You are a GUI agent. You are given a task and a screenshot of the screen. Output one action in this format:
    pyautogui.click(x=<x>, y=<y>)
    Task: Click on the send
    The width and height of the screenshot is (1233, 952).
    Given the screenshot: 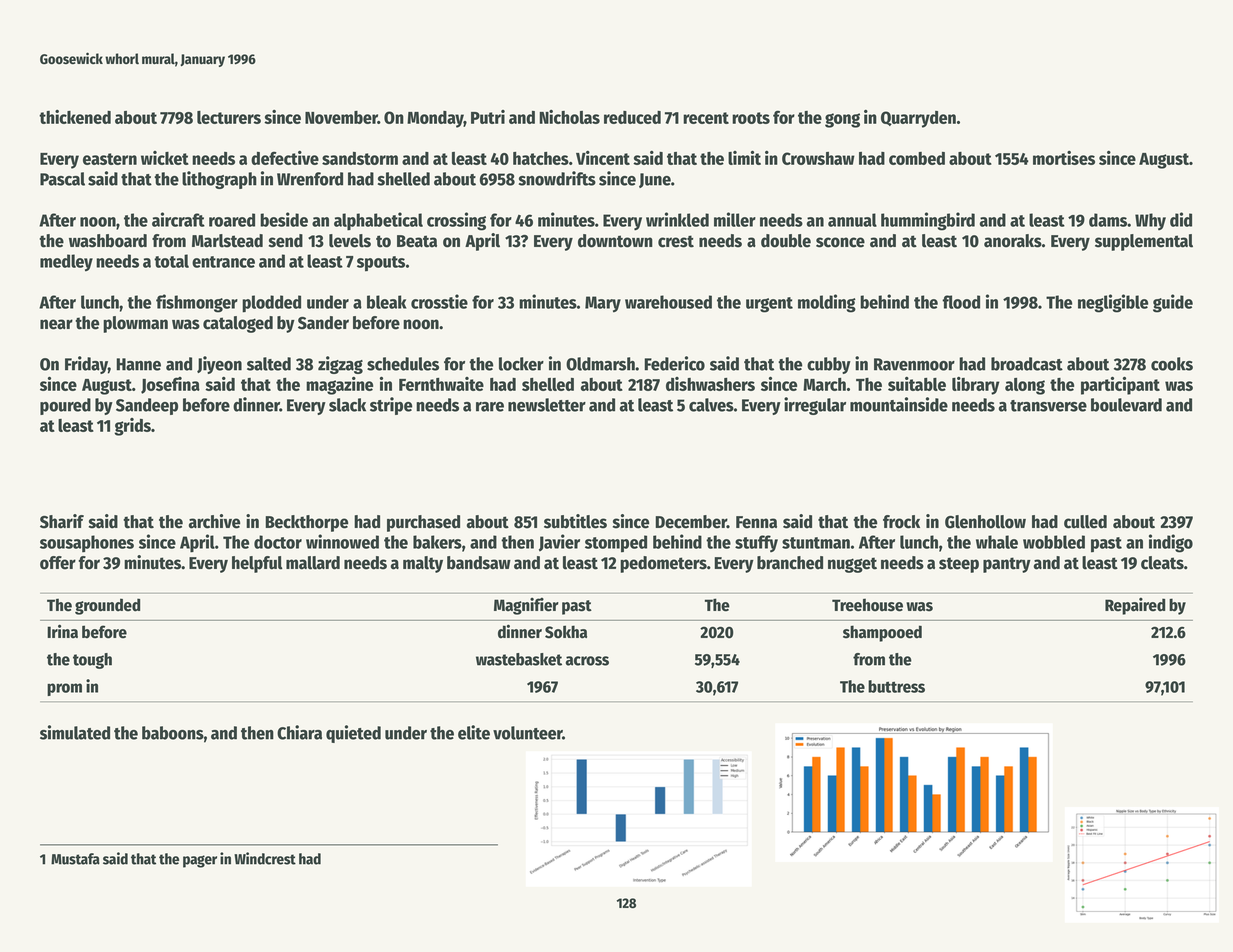 What is the action you would take?
    pyautogui.click(x=286, y=241)
